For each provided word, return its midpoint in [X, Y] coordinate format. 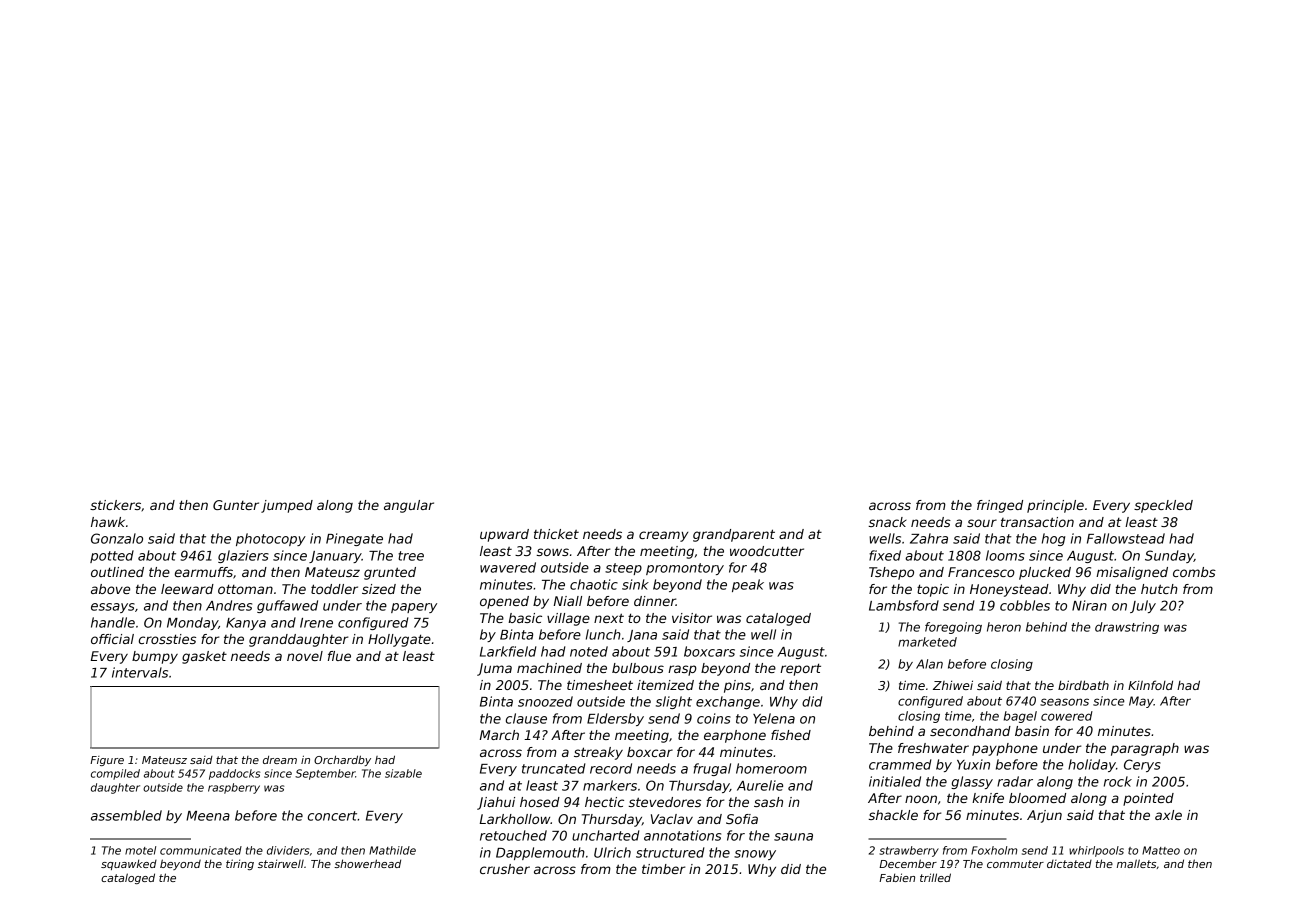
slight [674, 702]
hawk [108, 522]
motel [140, 850]
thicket [556, 534]
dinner [655, 601]
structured [670, 852]
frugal [712, 769]
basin [1032, 731]
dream [280, 760]
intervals [140, 672]
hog [1053, 539]
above [110, 589]
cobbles [1025, 605]
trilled [935, 877]
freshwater [933, 748]
